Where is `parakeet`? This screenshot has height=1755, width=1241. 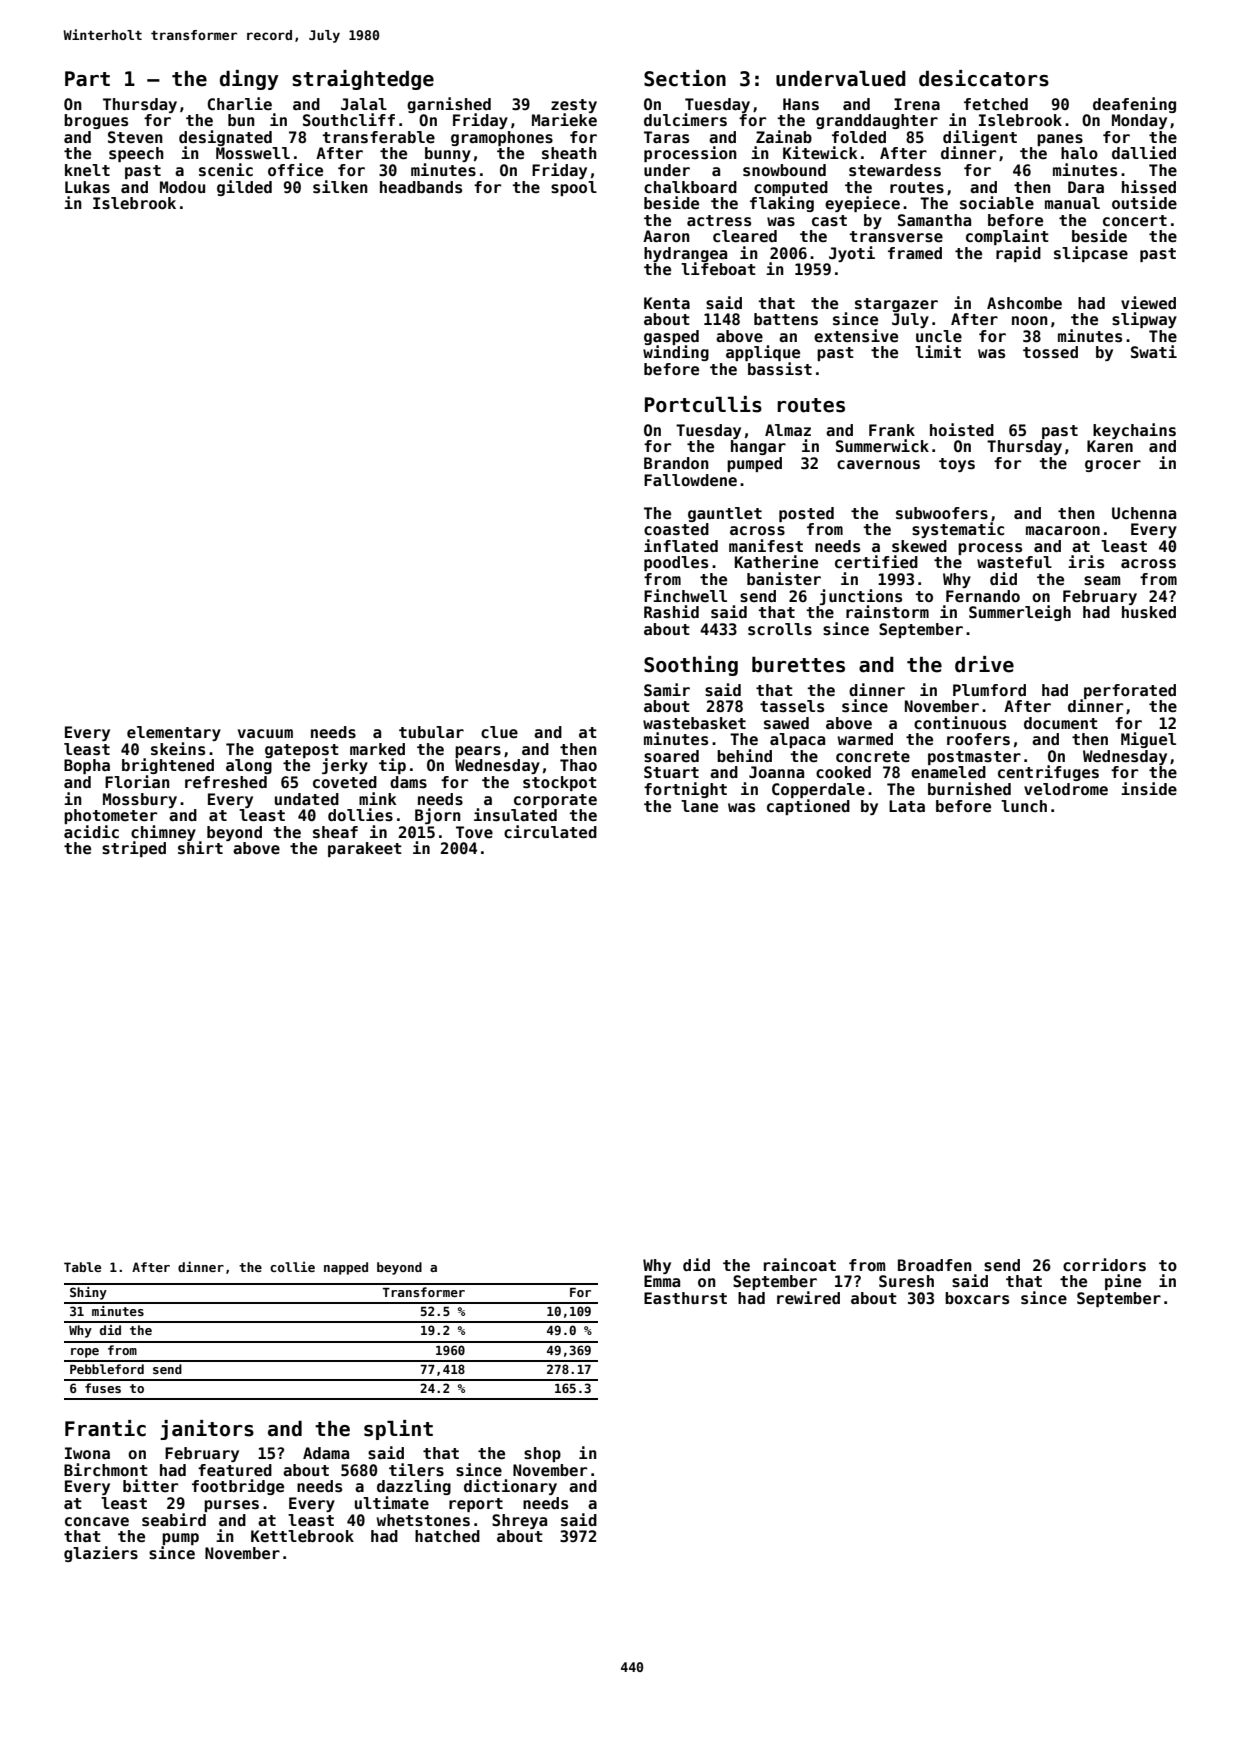 parakeet is located at coordinates (365, 849).
